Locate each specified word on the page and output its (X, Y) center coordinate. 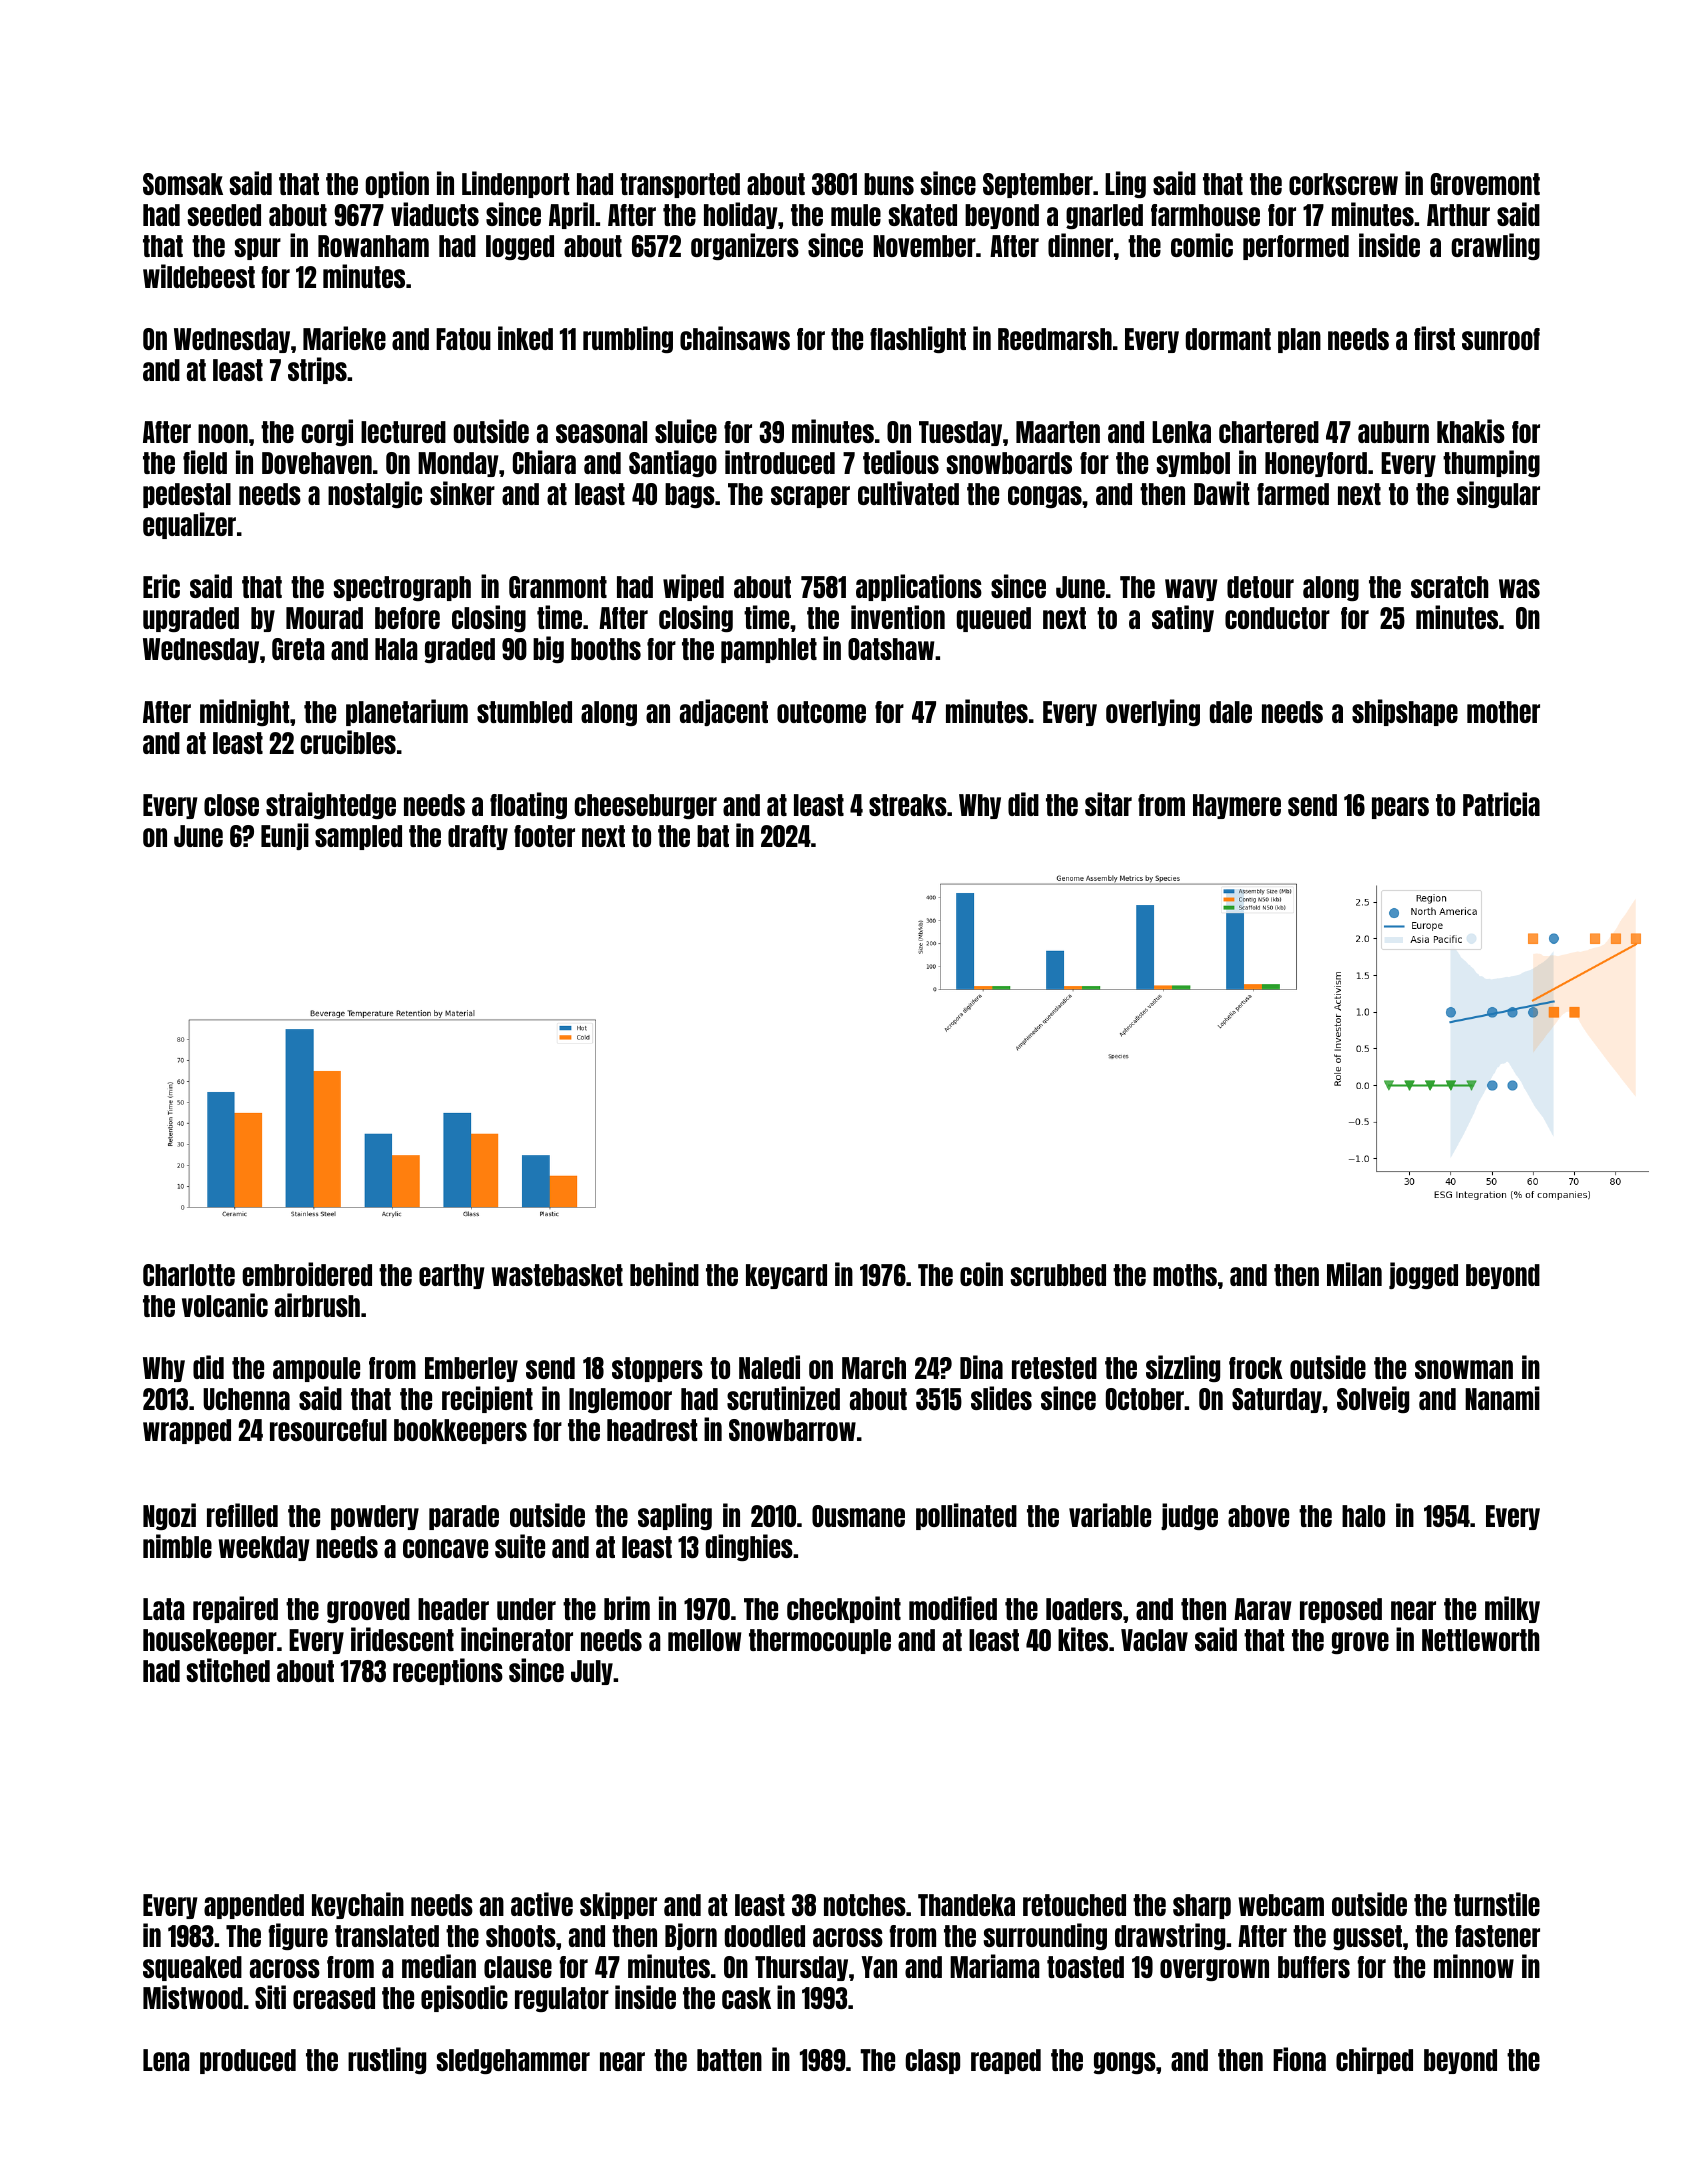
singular (1498, 494)
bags (690, 495)
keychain (358, 1905)
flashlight (918, 339)
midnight (244, 712)
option (397, 184)
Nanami (1502, 1398)
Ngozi (169, 1516)
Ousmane (858, 1516)
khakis (1471, 431)
